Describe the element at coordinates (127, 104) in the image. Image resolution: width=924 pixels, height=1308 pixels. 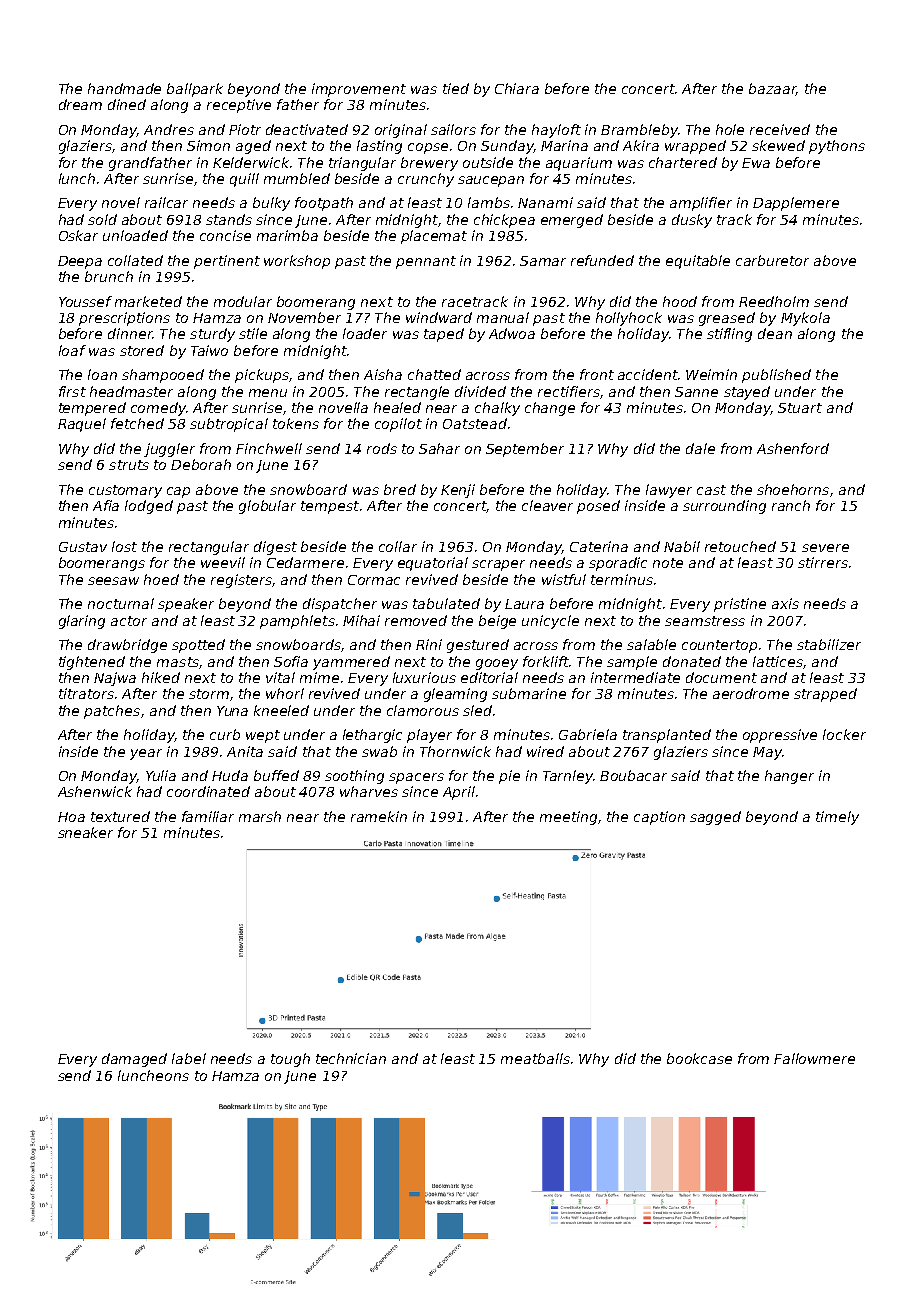
I see `dined` at that location.
